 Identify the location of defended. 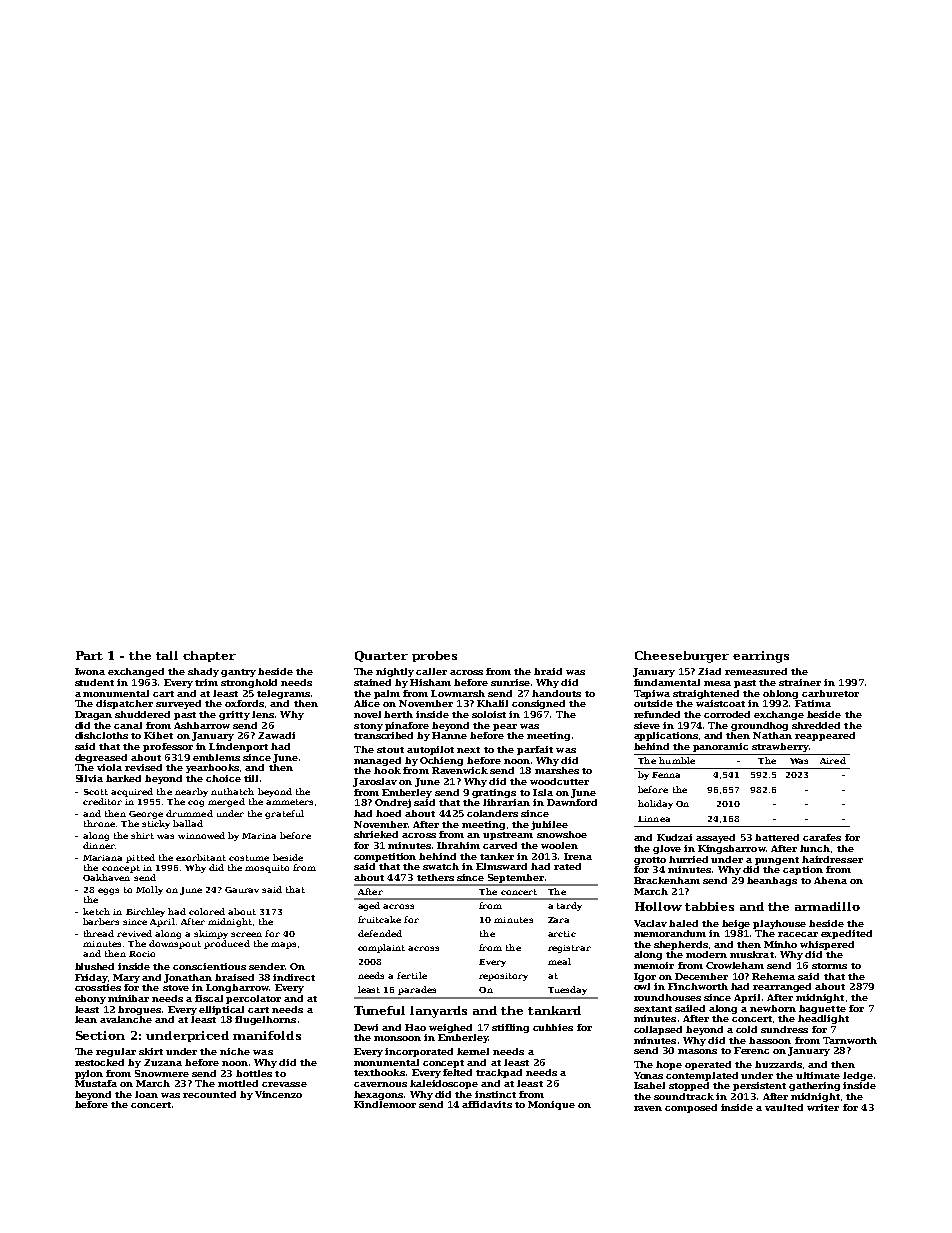
(380, 933).
